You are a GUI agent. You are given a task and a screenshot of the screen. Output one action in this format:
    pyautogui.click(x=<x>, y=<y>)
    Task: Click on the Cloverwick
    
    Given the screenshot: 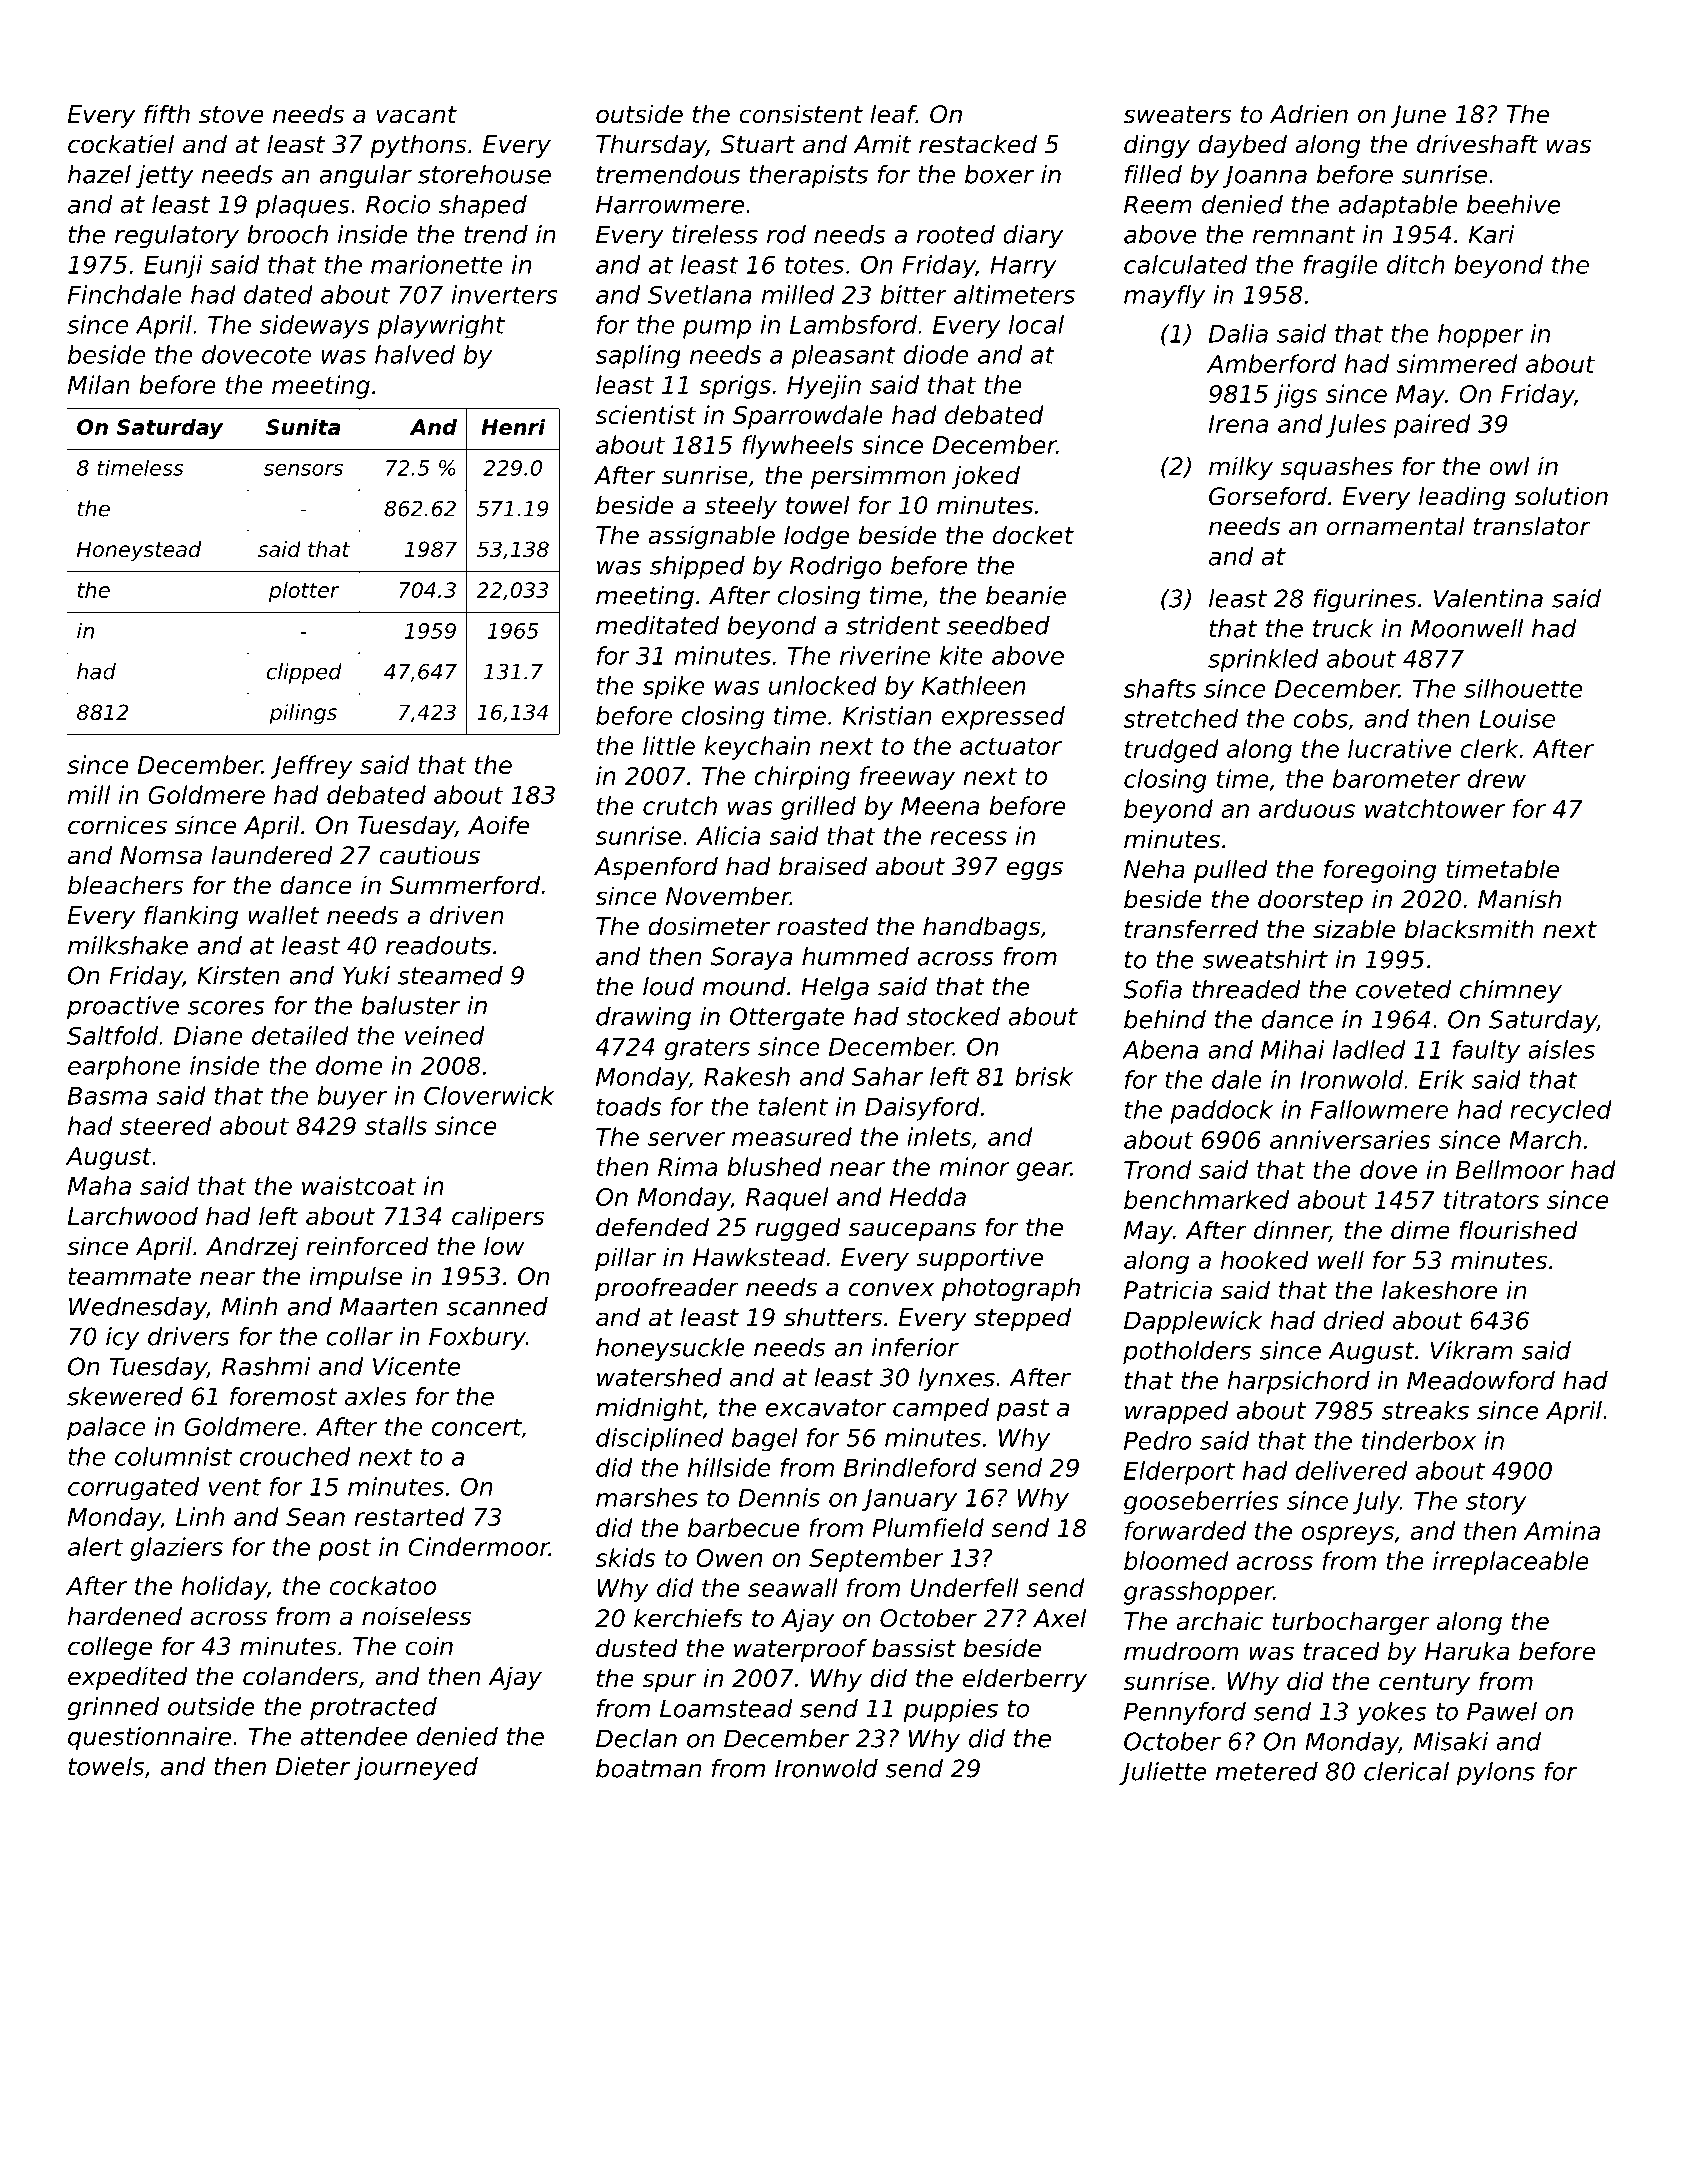 What is the action you would take?
    pyautogui.click(x=489, y=1095)
